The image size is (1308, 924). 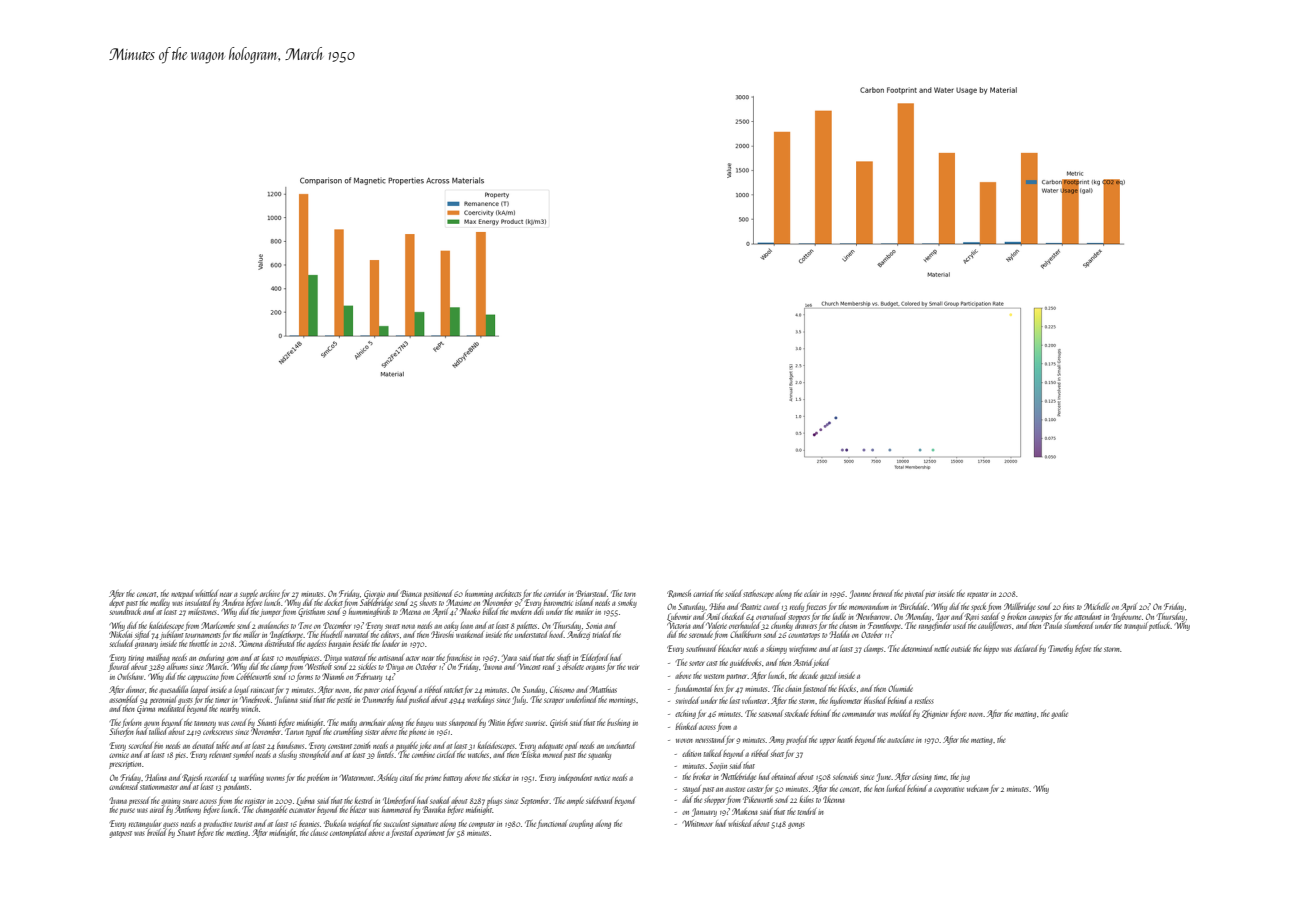 I want to click on depot, so click(x=116, y=603).
